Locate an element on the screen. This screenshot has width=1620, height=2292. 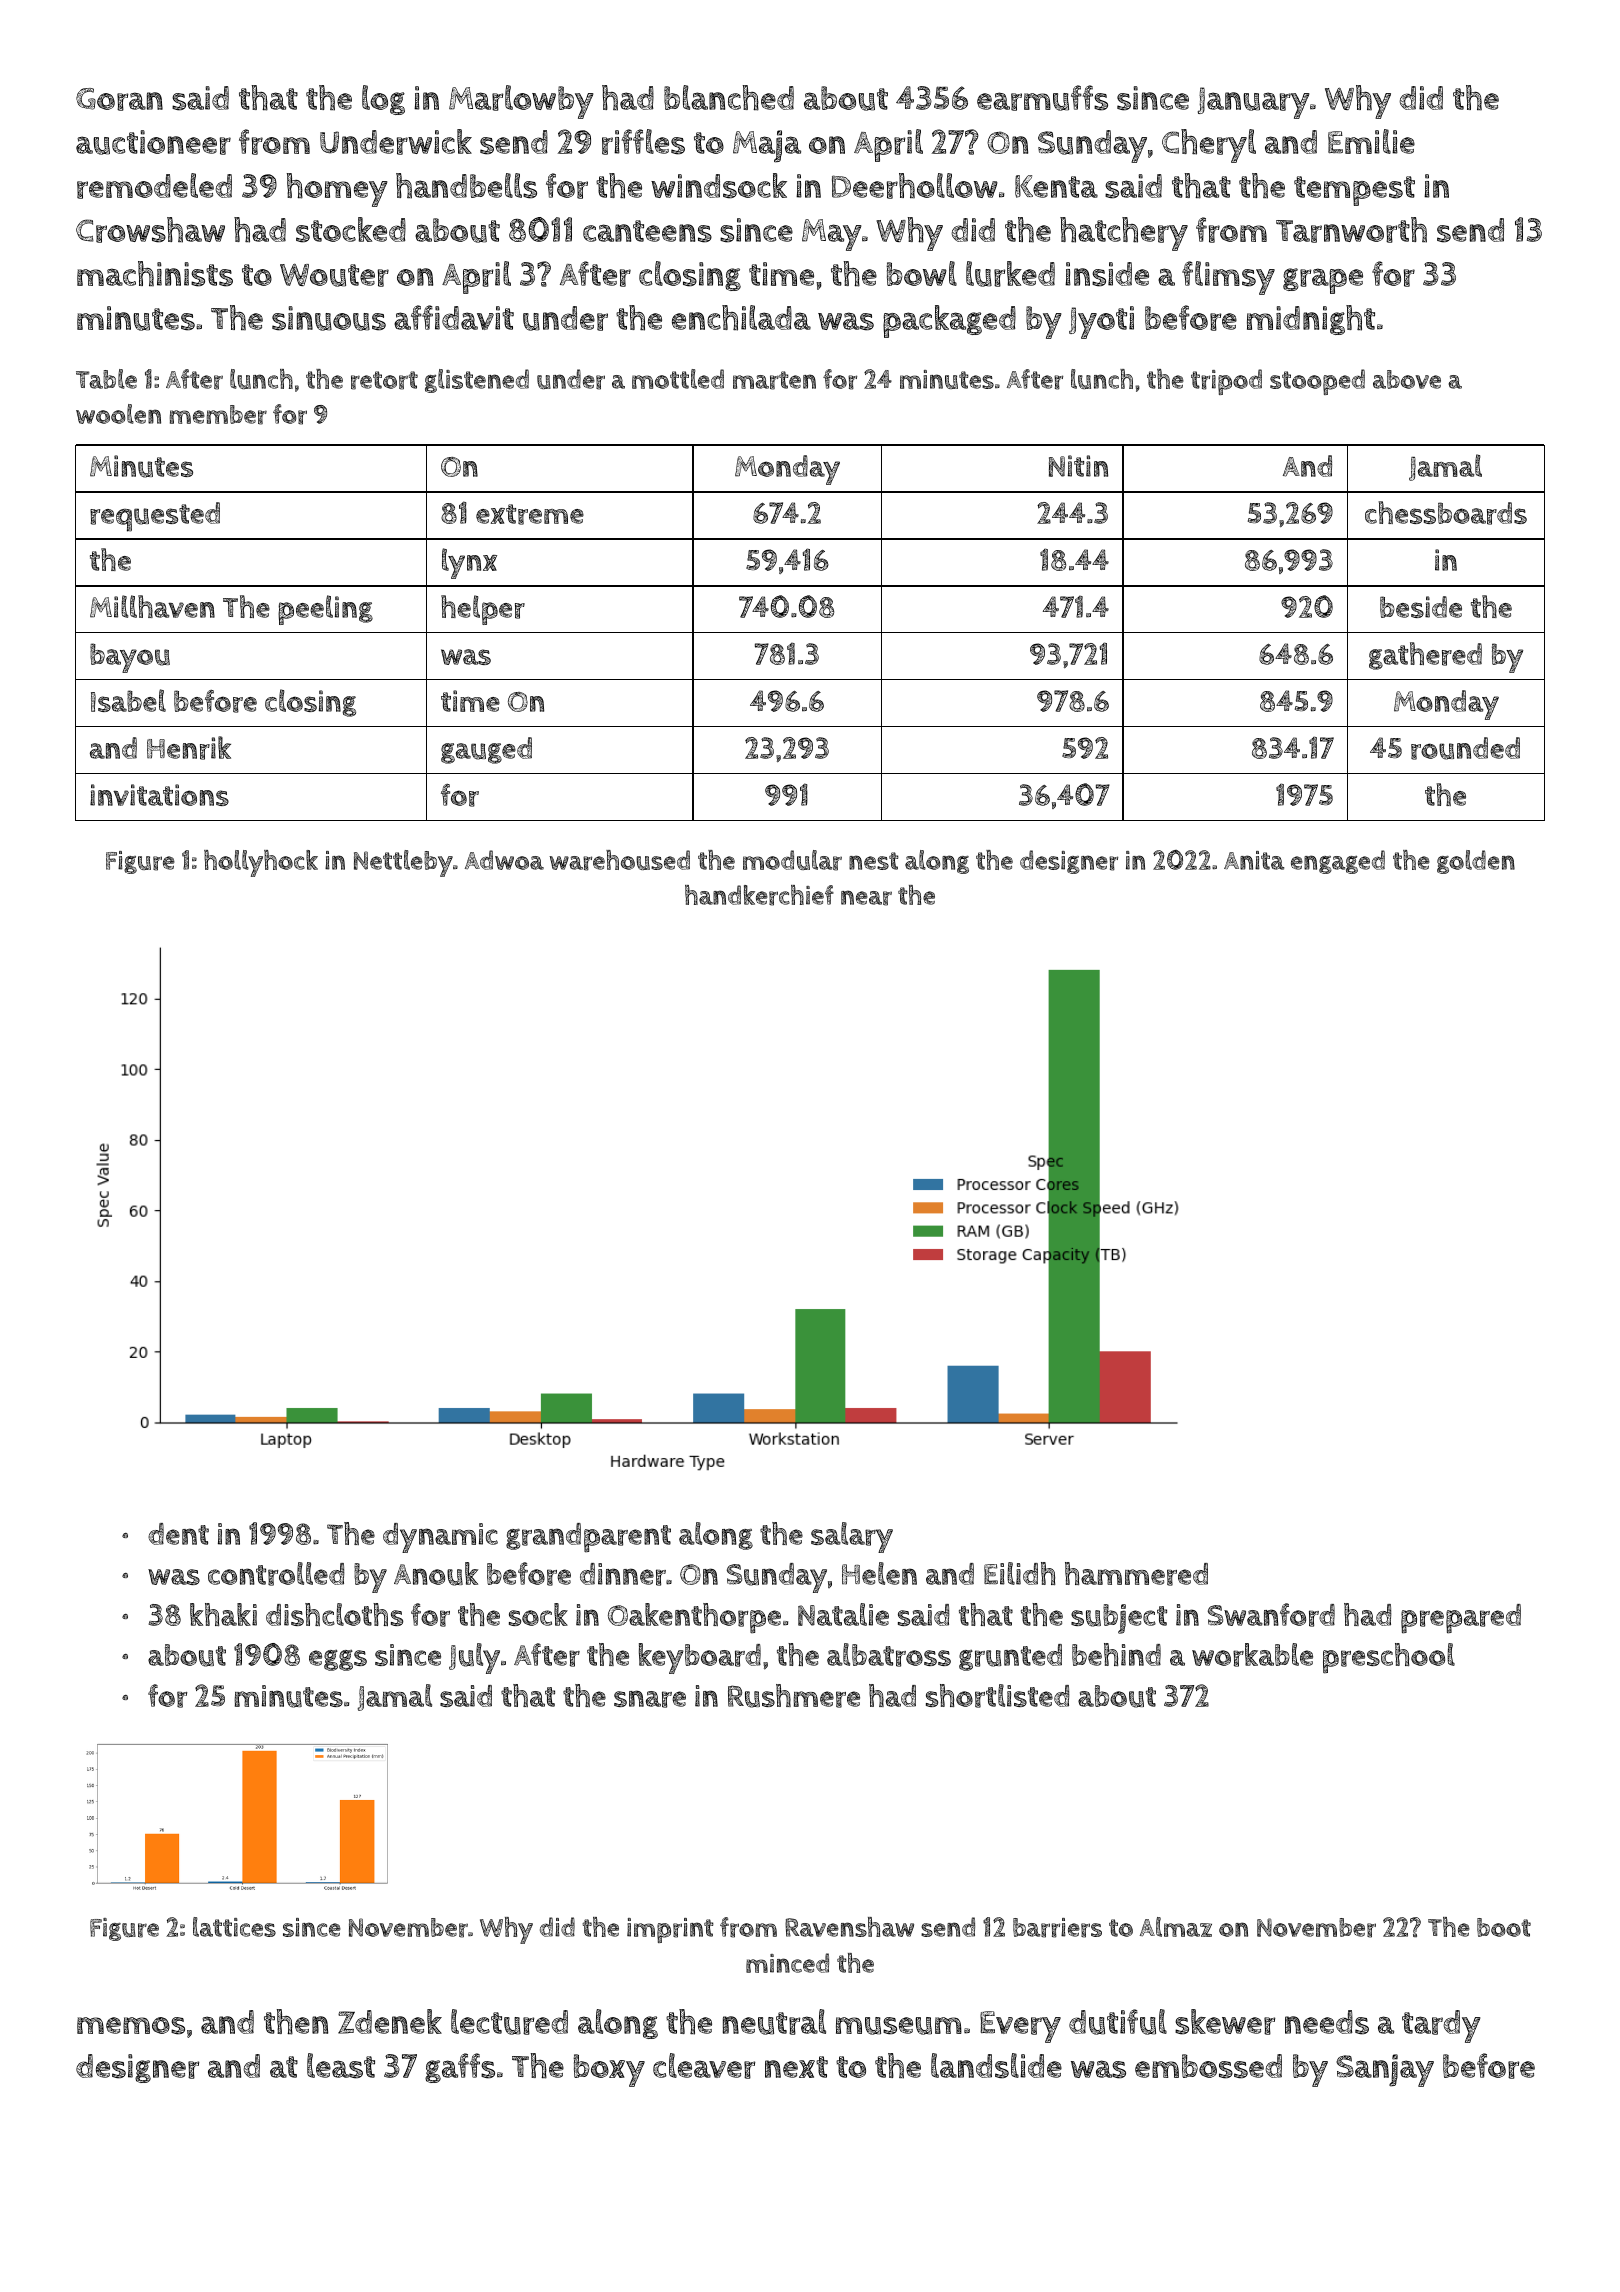
least is located at coordinates (341, 2066).
